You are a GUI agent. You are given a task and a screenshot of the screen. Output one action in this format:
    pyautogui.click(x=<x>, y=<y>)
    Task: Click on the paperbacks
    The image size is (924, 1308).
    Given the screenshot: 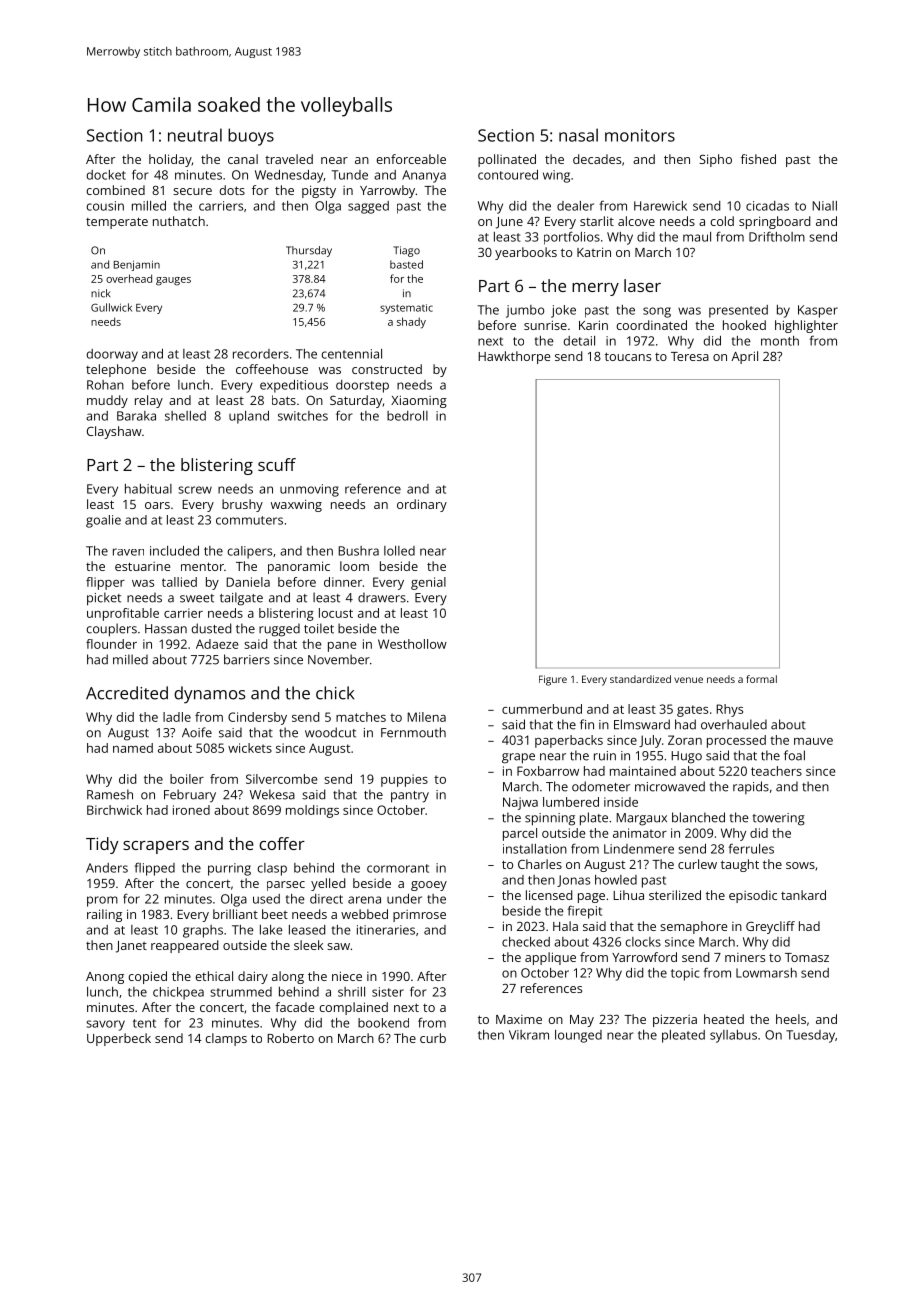 What is the action you would take?
    pyautogui.click(x=569, y=741)
